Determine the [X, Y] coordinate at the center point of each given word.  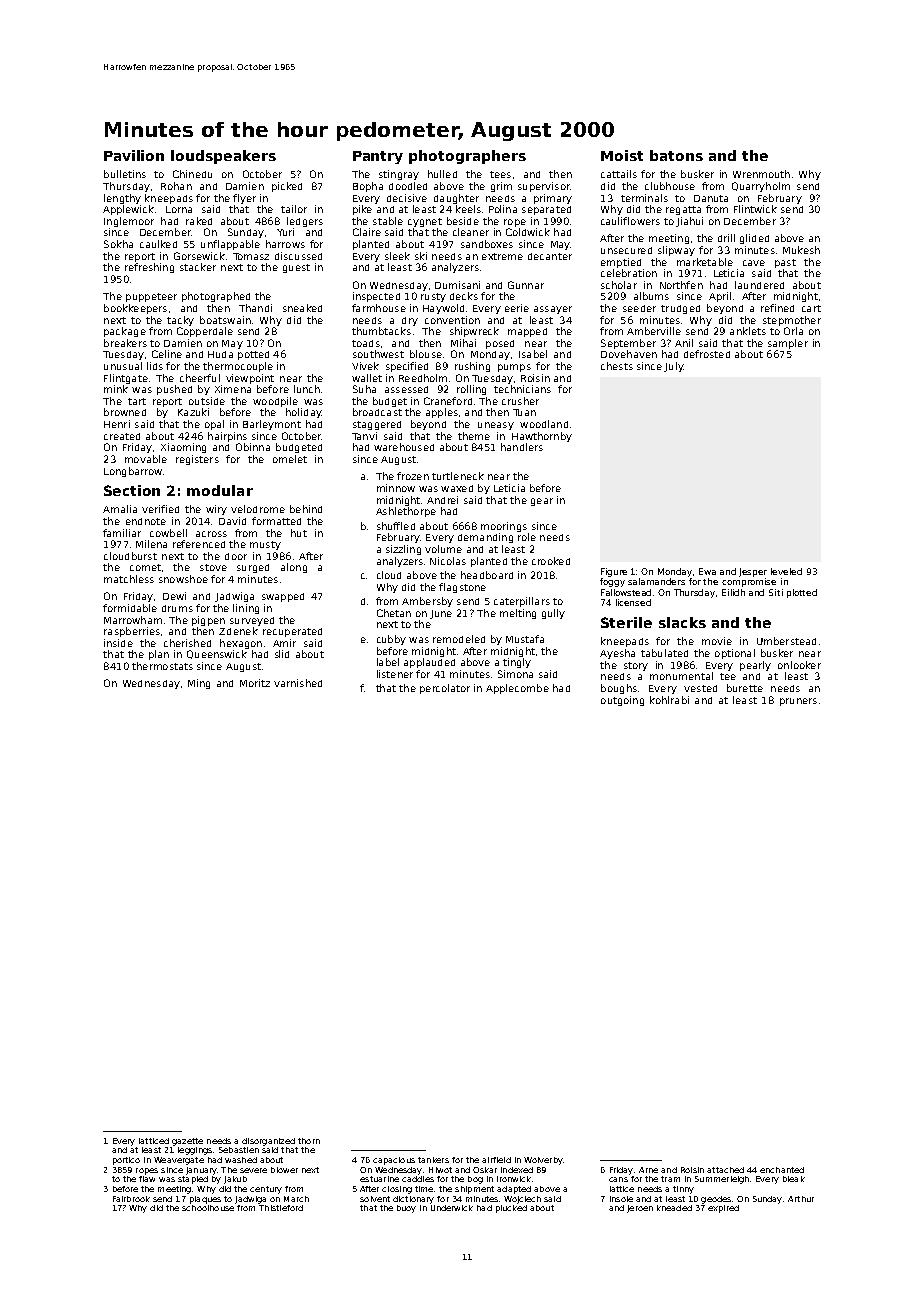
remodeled [459, 639]
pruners [798, 702]
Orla [793, 331]
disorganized [268, 1142]
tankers [433, 1160]
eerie [517, 308]
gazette [187, 1142]
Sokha [118, 244]
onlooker [799, 665]
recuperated [292, 632]
